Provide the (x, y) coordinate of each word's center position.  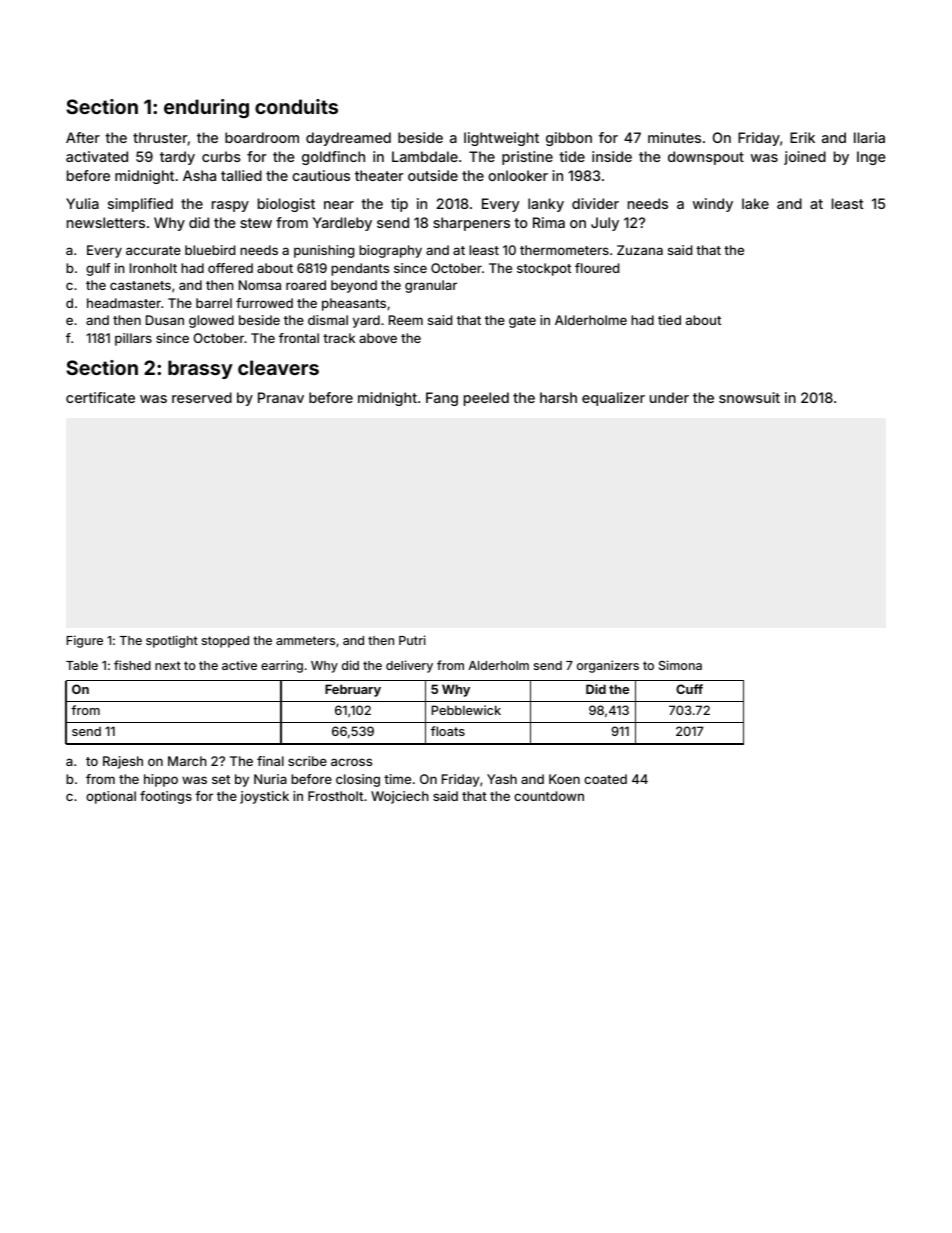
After (83, 137)
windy (713, 205)
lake (755, 203)
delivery (409, 666)
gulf (98, 269)
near (339, 205)
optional (111, 797)
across (351, 762)
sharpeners (471, 224)
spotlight (172, 641)
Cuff (689, 689)
